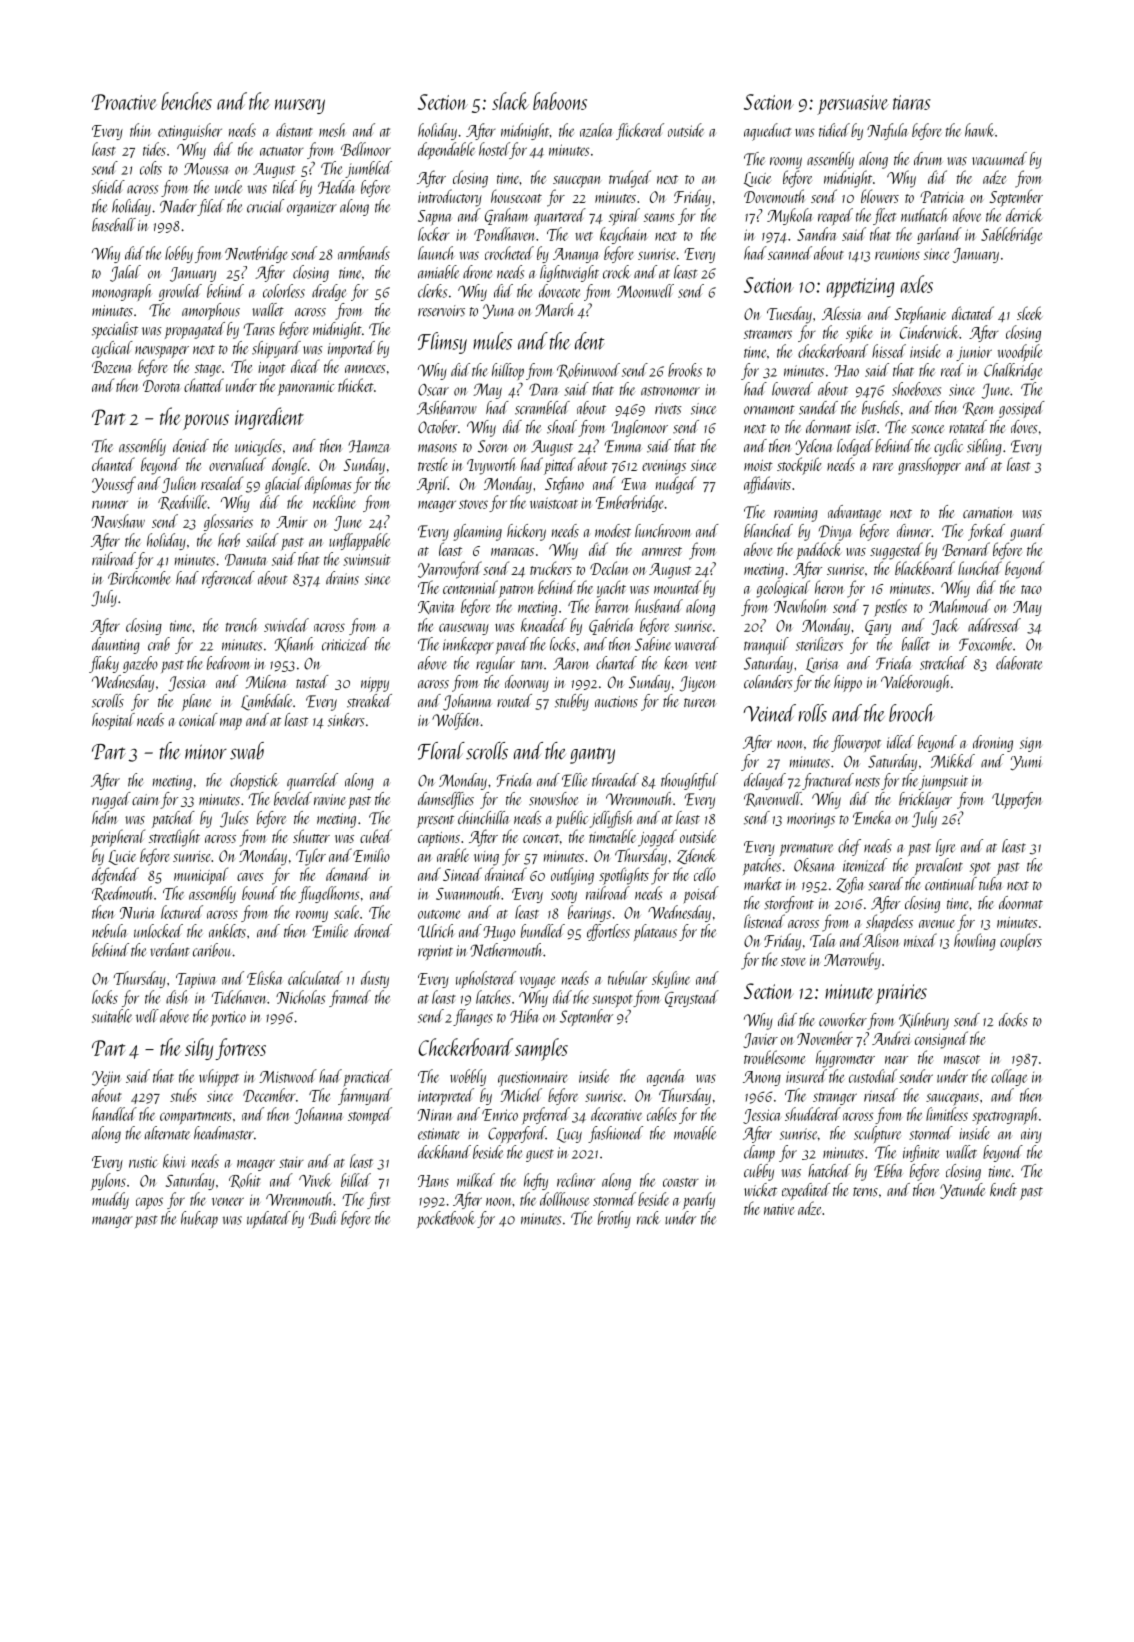 Image resolution: width=1134 pixels, height=1642 pixels. Describe the element at coordinates (1030, 313) in the image. I see `sleek` at that location.
